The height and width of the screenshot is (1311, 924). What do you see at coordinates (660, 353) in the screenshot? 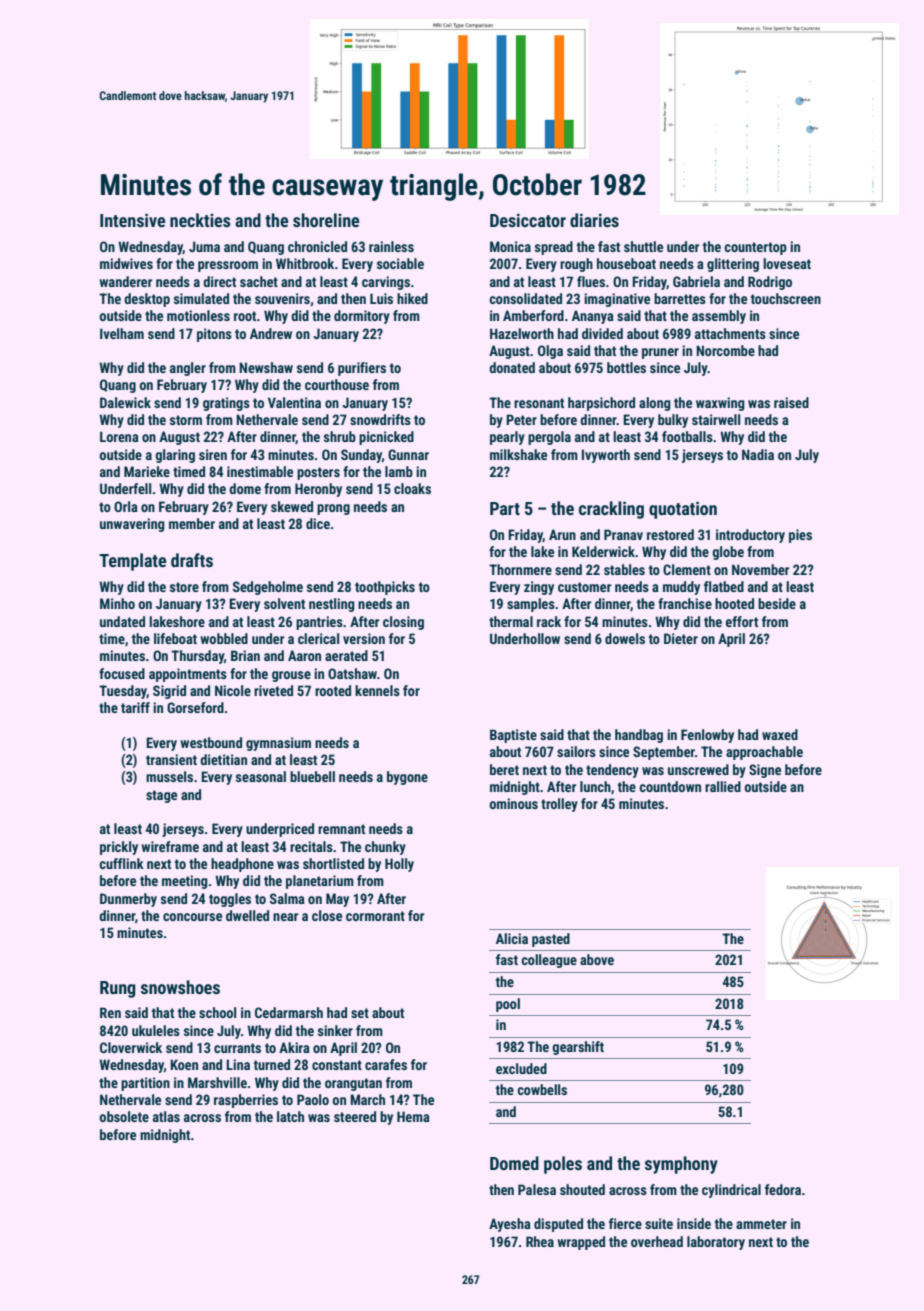
I see `pruner` at bounding box center [660, 353].
